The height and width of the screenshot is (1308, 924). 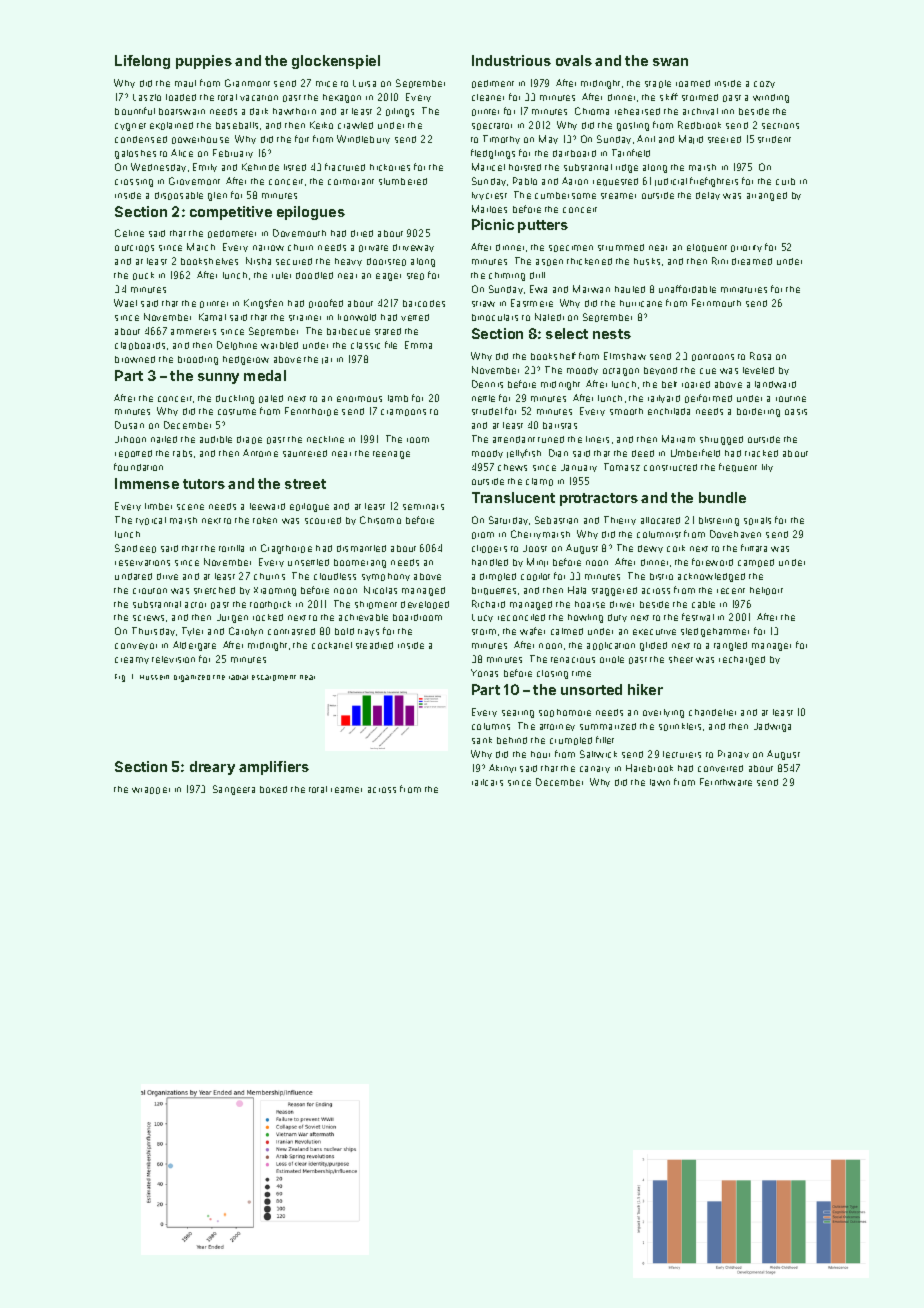 What do you see at coordinates (305, 318) in the screenshot?
I see `strainer` at bounding box center [305, 318].
